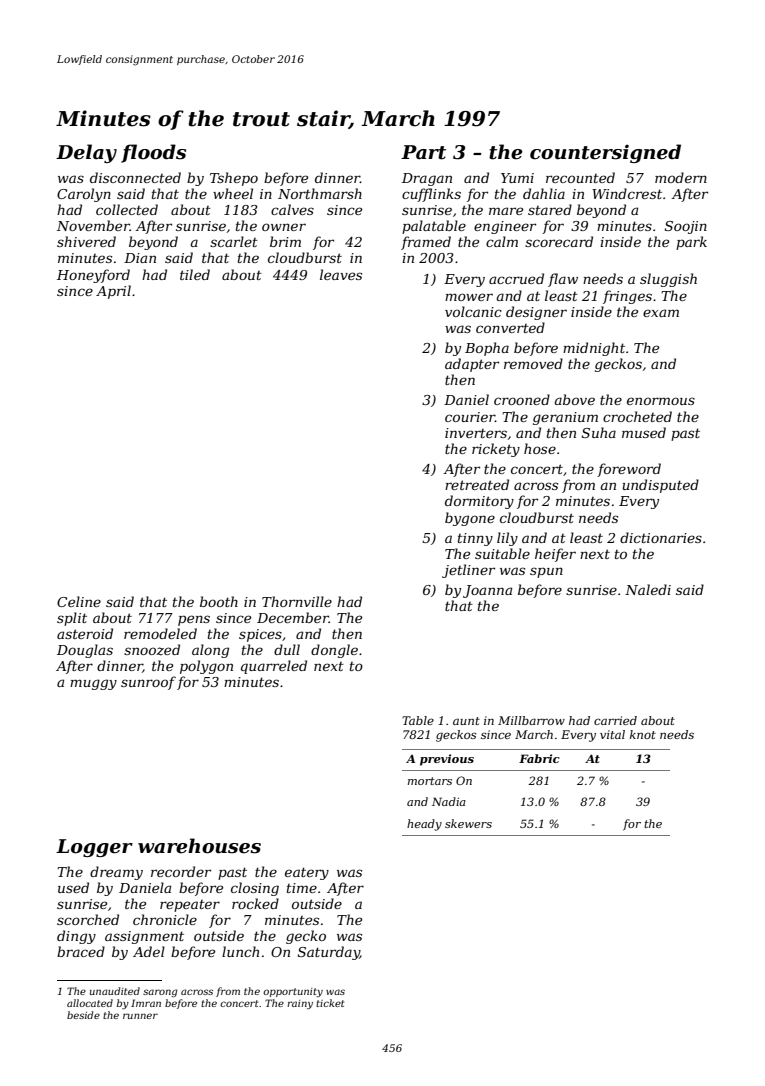 The width and height of the document is (765, 1086). I want to click on inverters, so click(476, 433).
